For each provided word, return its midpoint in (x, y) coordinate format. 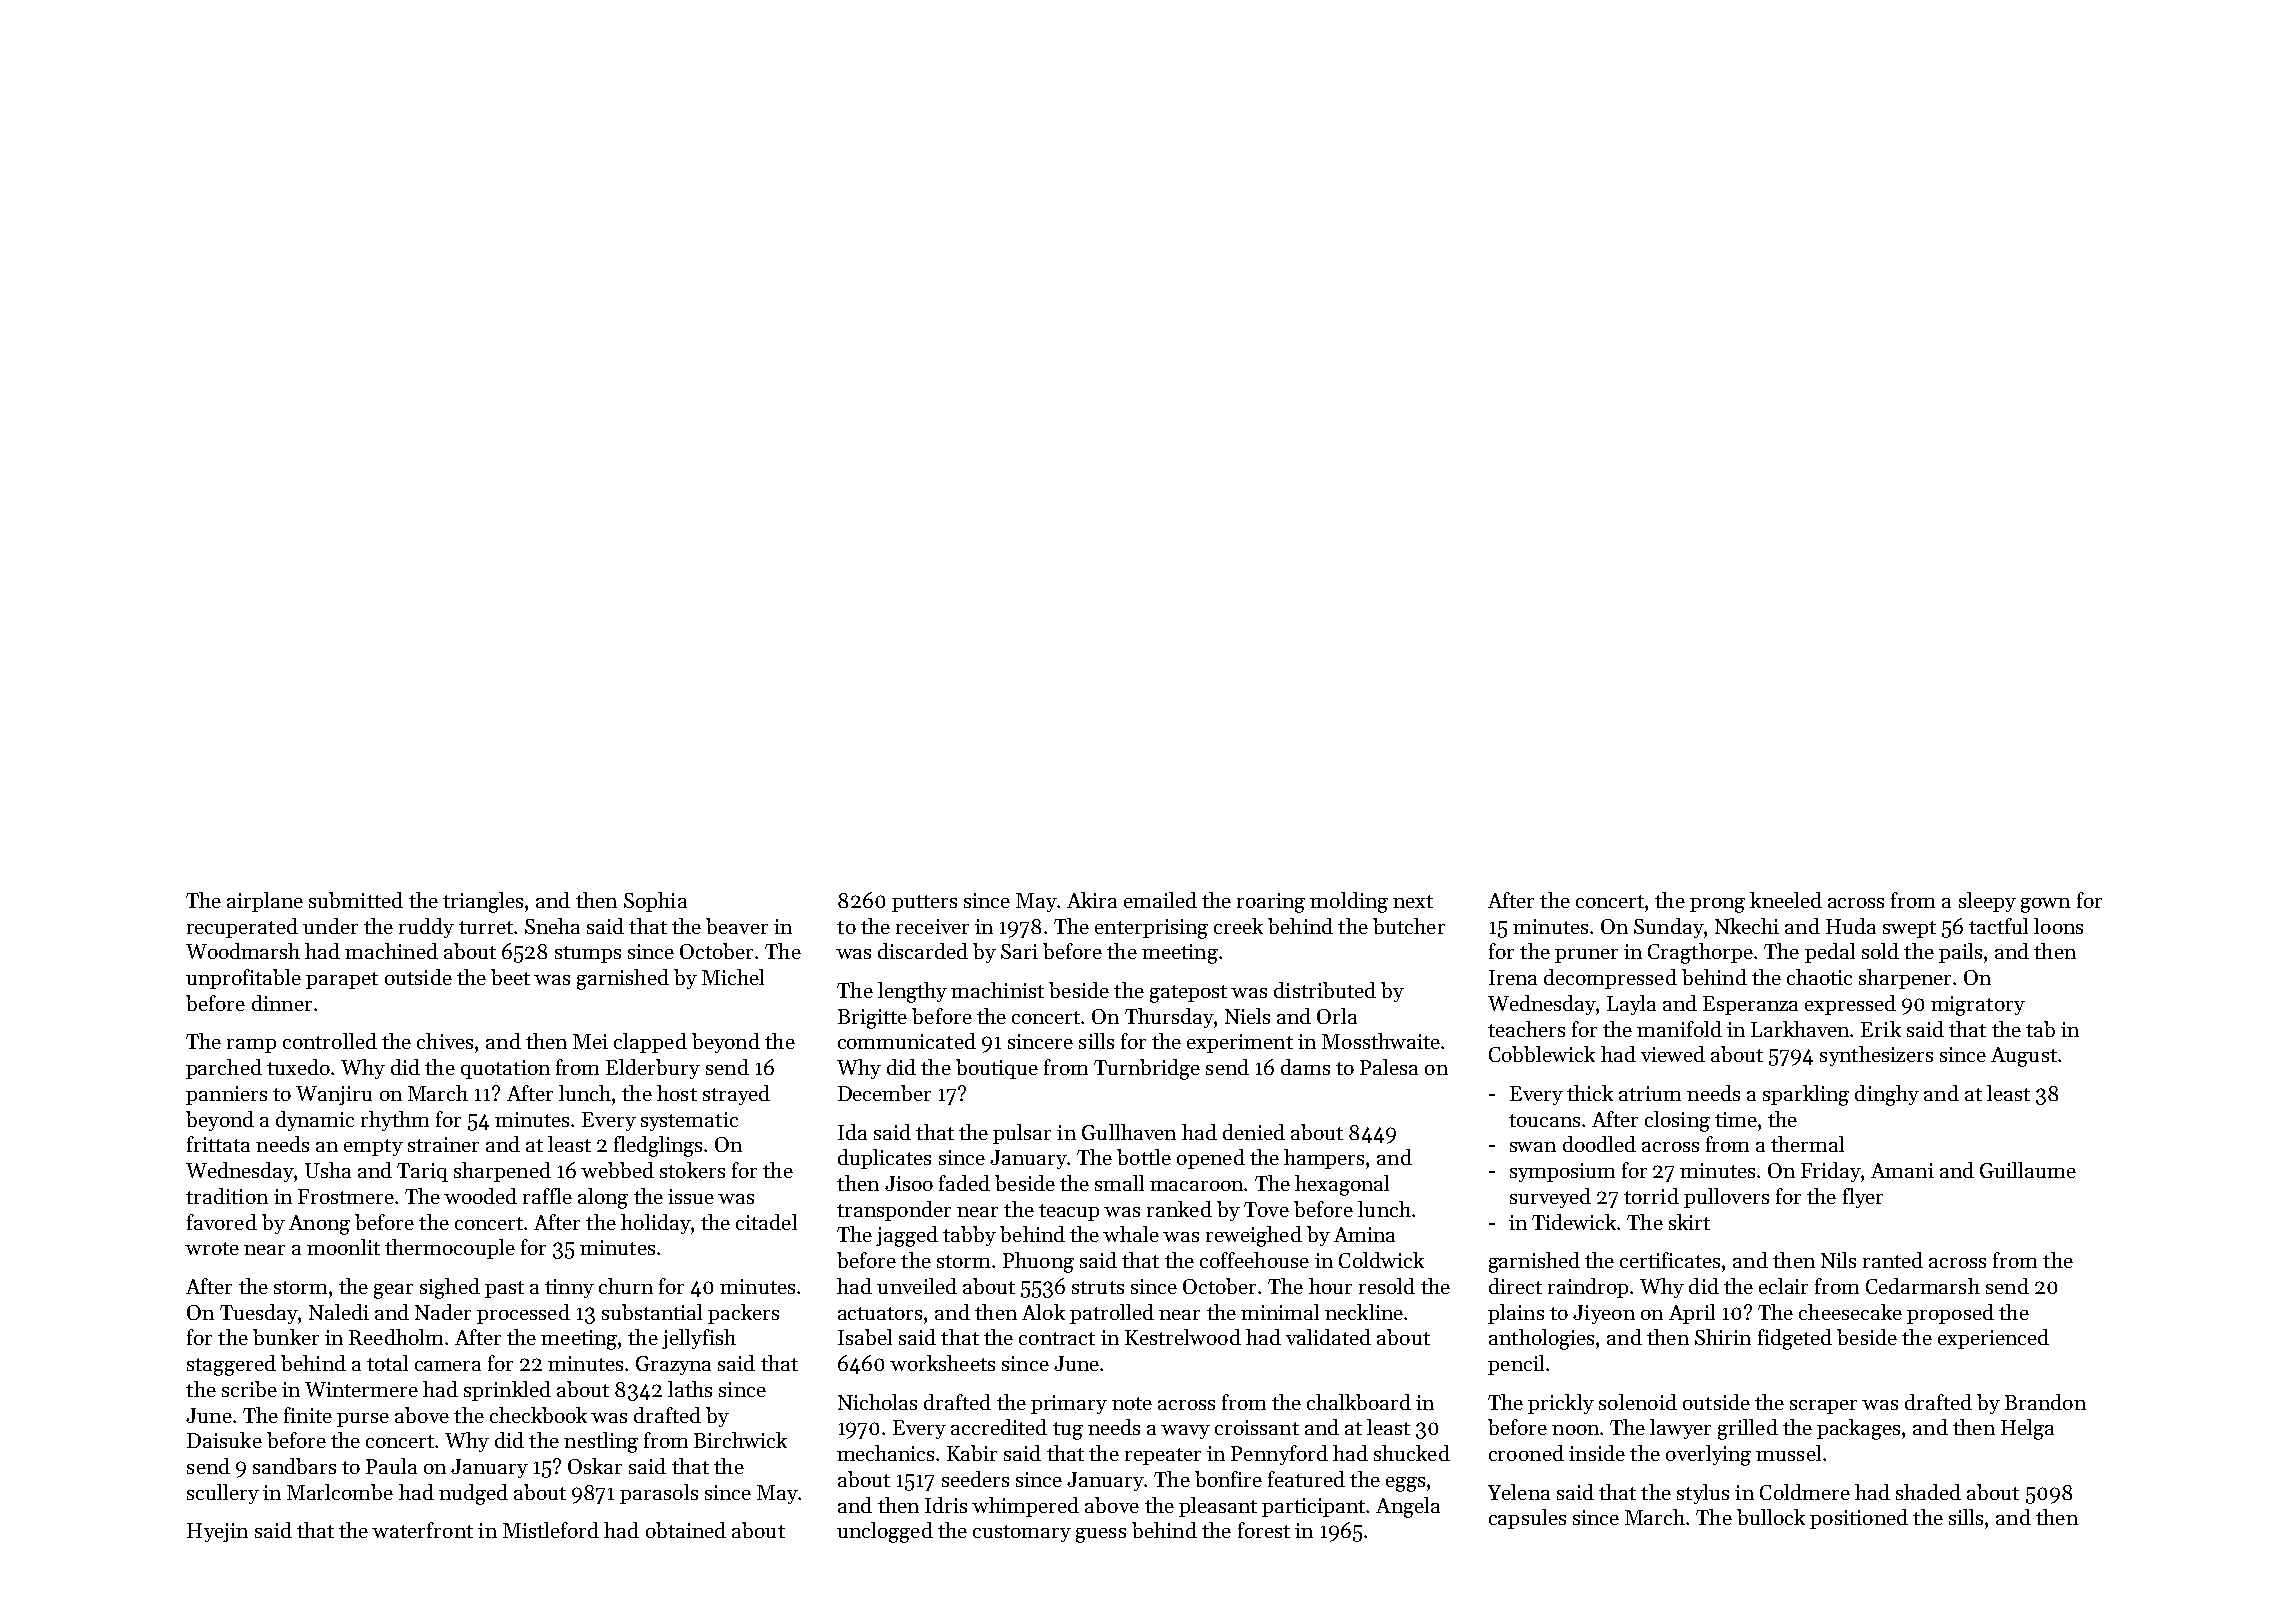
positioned (1859, 1519)
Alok (1043, 1312)
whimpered (1025, 1507)
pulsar (1022, 1134)
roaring (1271, 903)
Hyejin (217, 1532)
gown (2045, 905)
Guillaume (2028, 1170)
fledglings (658, 1146)
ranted (1893, 1260)
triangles (483, 902)
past (504, 1289)
